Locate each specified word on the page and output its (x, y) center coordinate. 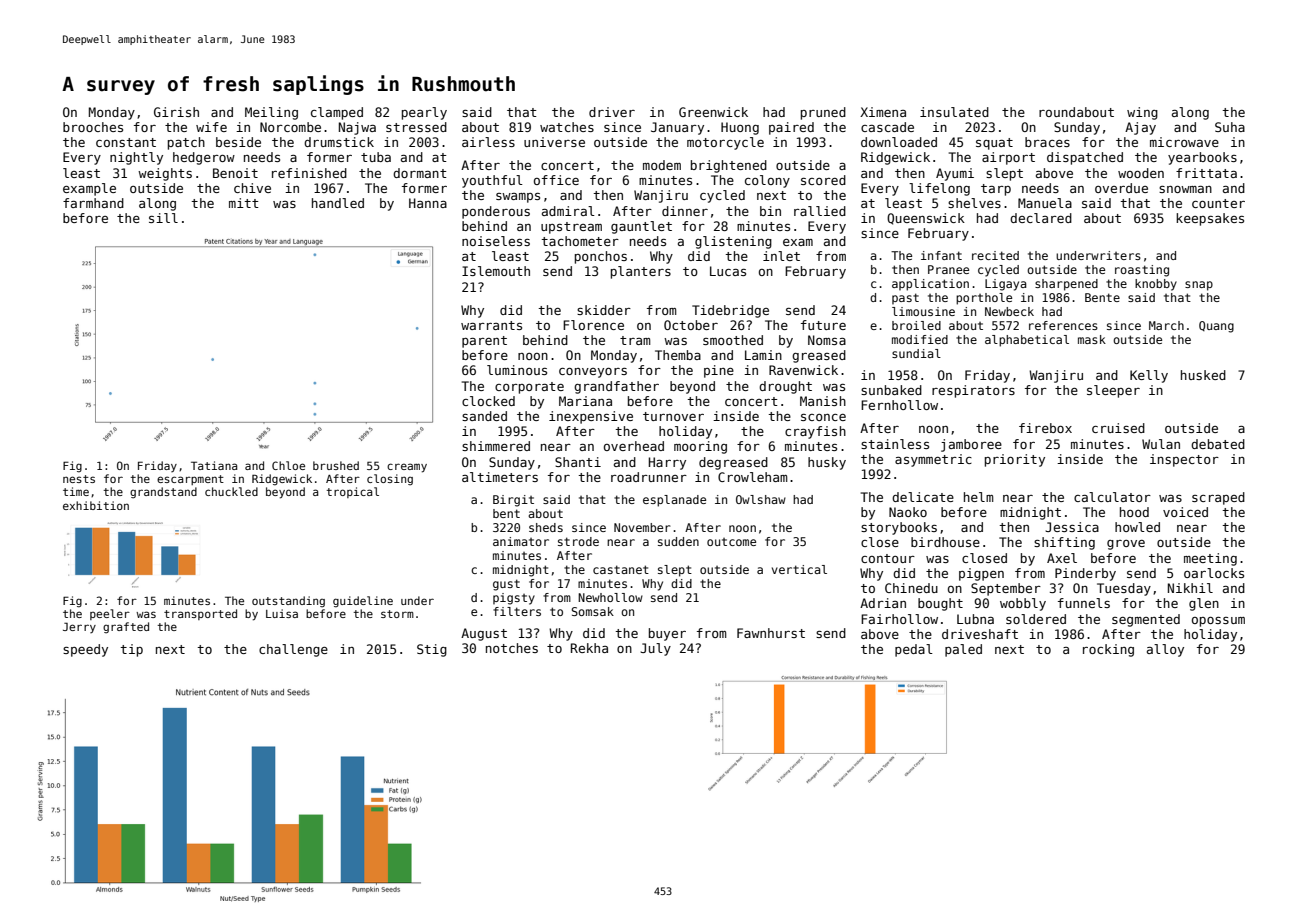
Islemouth (496, 271)
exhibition (96, 505)
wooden (1141, 173)
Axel (1062, 558)
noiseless (496, 241)
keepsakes (1210, 219)
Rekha (589, 648)
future (823, 325)
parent (484, 342)
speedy (85, 650)
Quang (1216, 327)
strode (578, 541)
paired (791, 128)
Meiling (271, 113)
